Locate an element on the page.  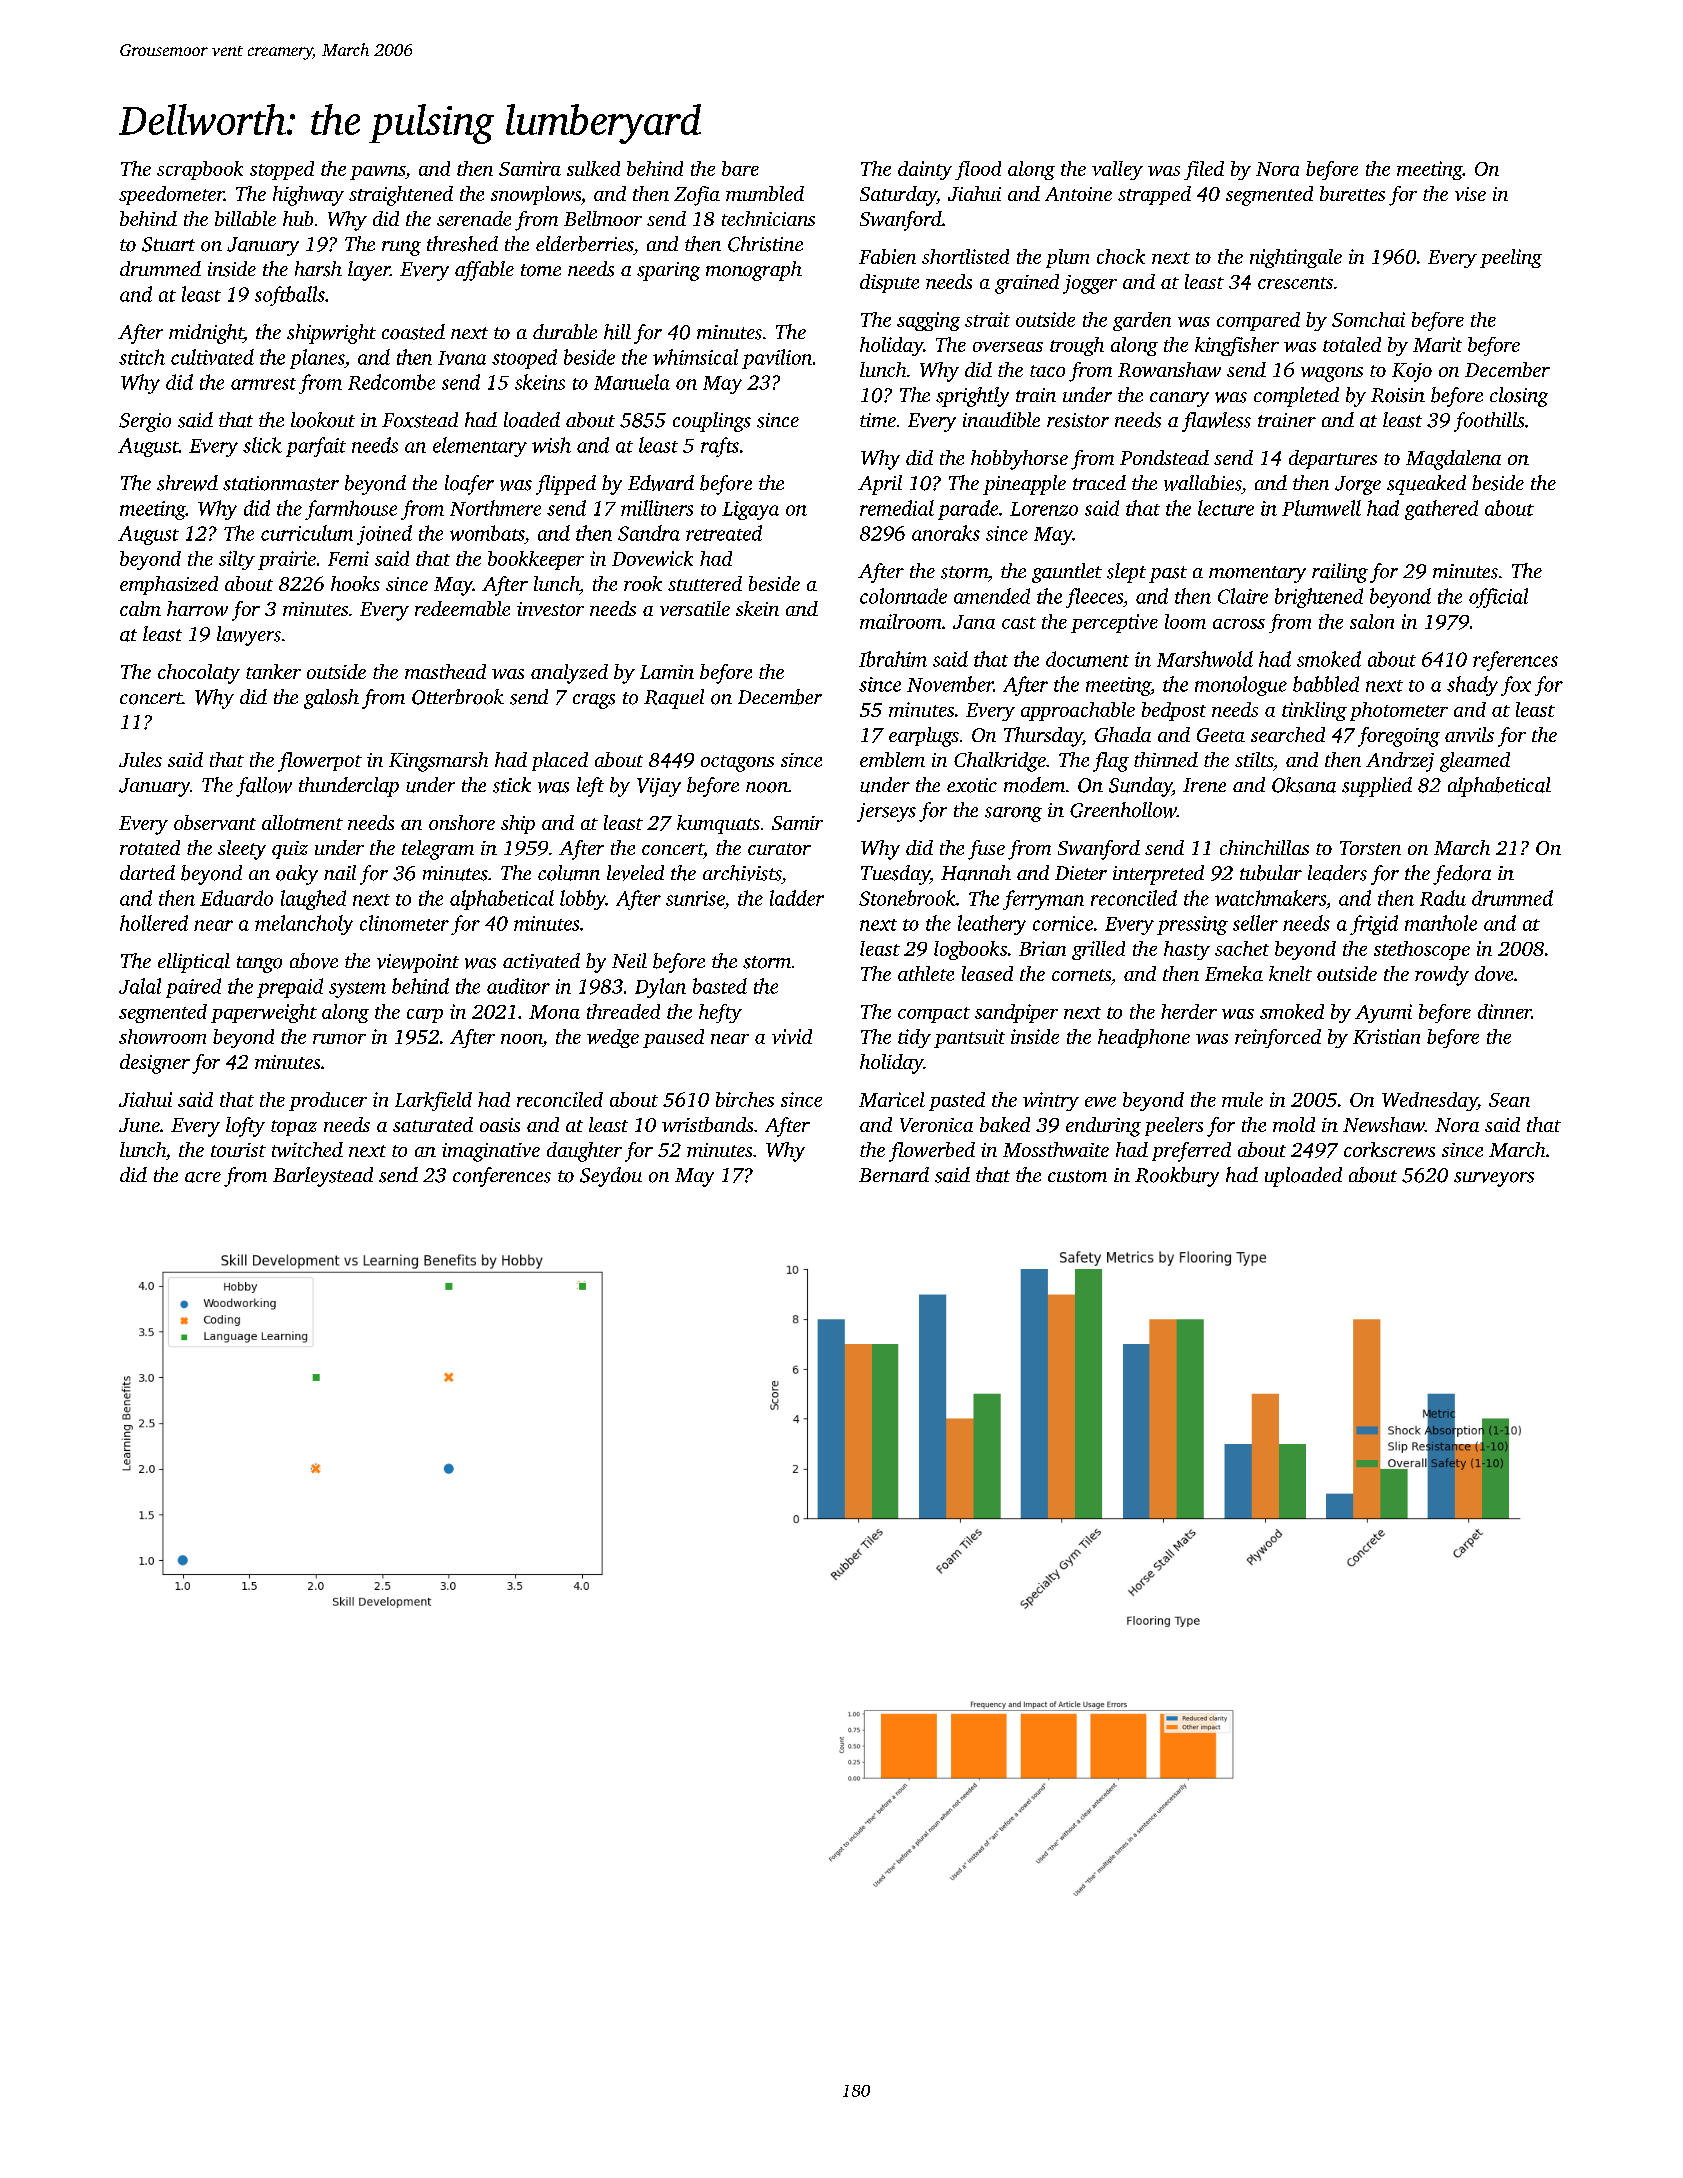
versatile is located at coordinates (695, 608).
